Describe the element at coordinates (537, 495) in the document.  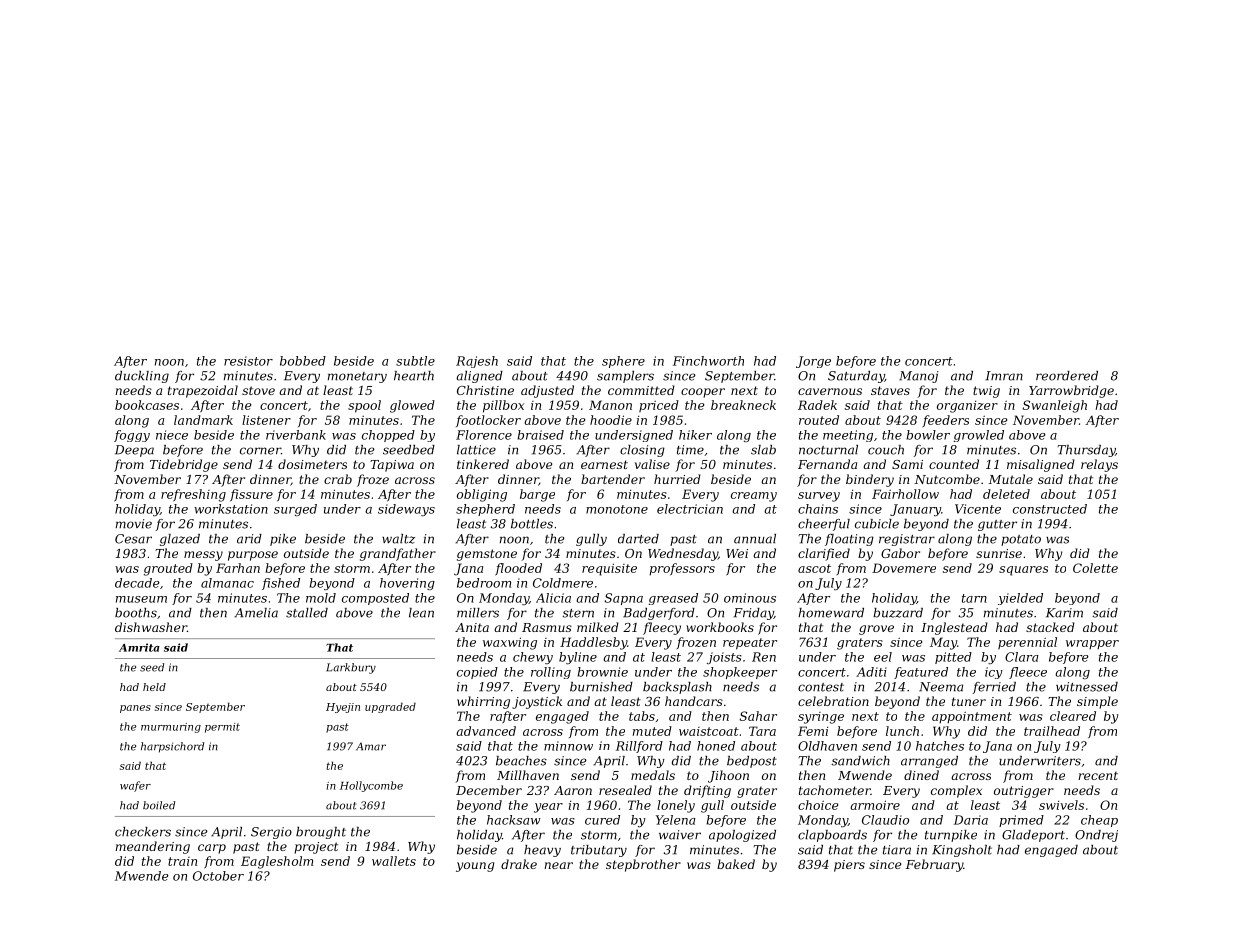
I see `barge` at that location.
